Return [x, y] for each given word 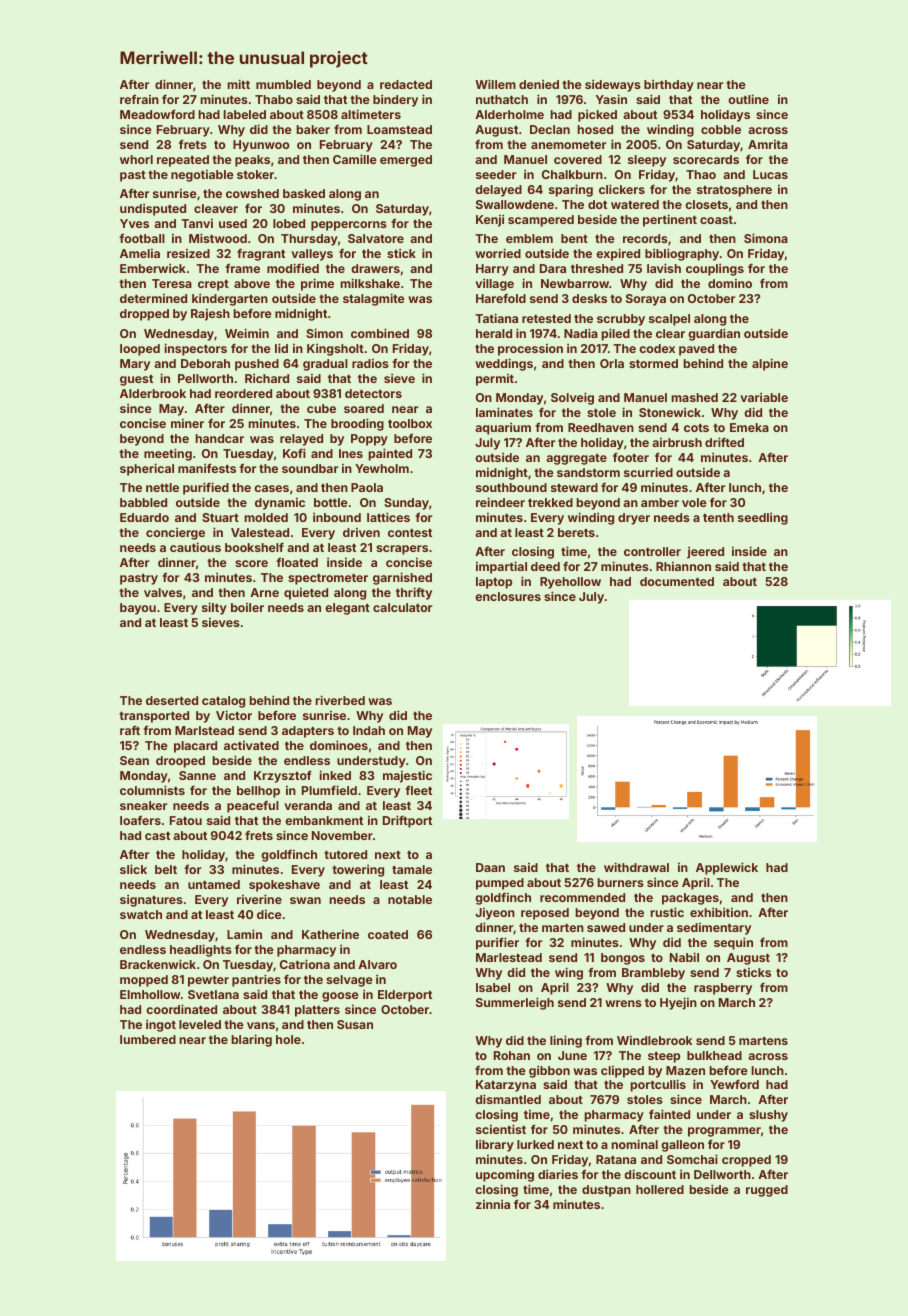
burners [621, 882]
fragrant [261, 254]
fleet [418, 790]
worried [498, 253]
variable [764, 397]
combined [380, 333]
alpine [770, 364]
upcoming [505, 1176]
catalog [223, 702]
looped [140, 350]
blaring [252, 1040]
